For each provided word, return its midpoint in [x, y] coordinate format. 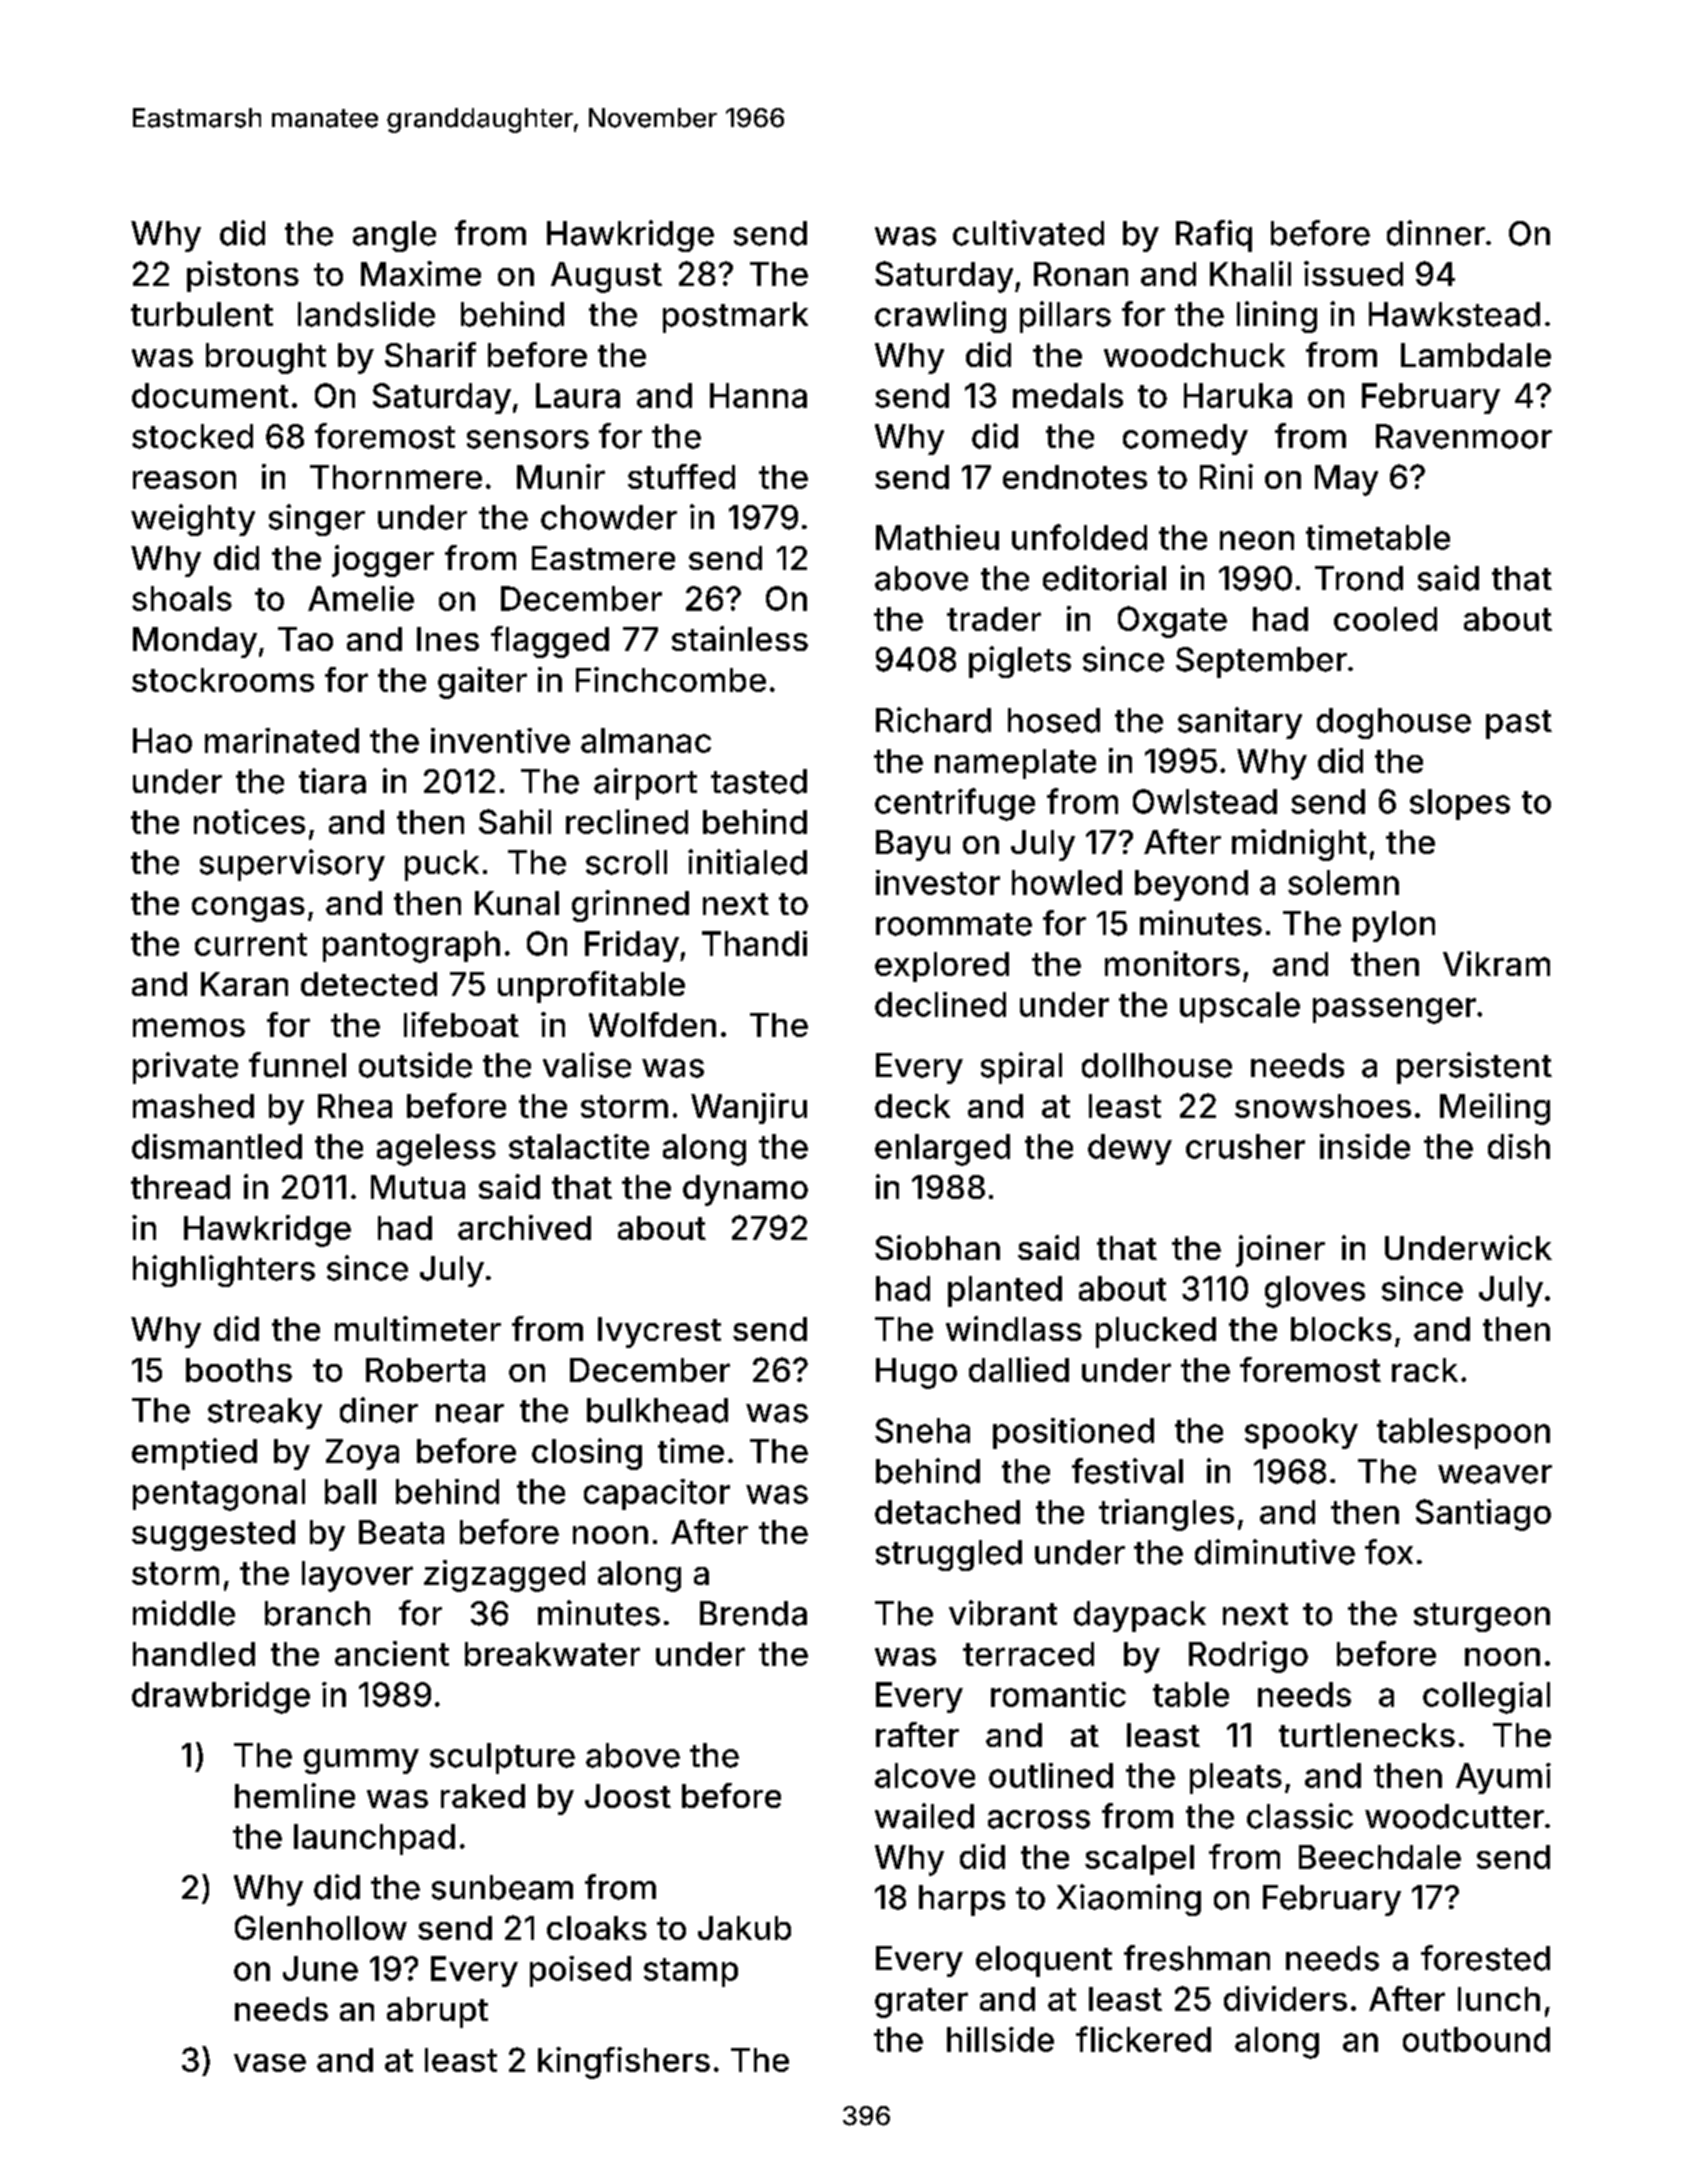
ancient [392, 1653]
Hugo [916, 1373]
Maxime [421, 273]
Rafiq [1214, 236]
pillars [1065, 317]
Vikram [1496, 963]
